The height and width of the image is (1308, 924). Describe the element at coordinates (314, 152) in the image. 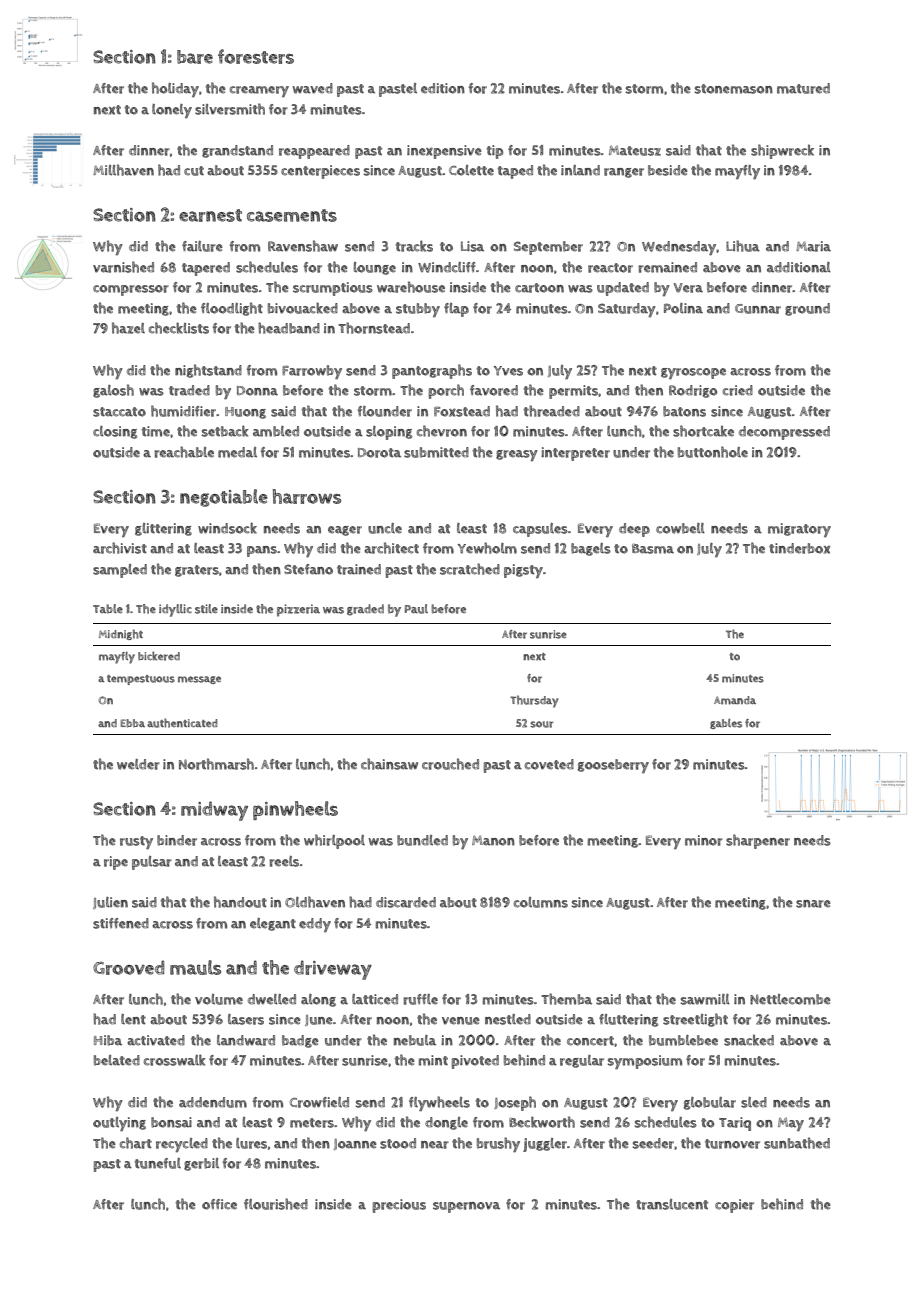

I see `reappeared` at that location.
